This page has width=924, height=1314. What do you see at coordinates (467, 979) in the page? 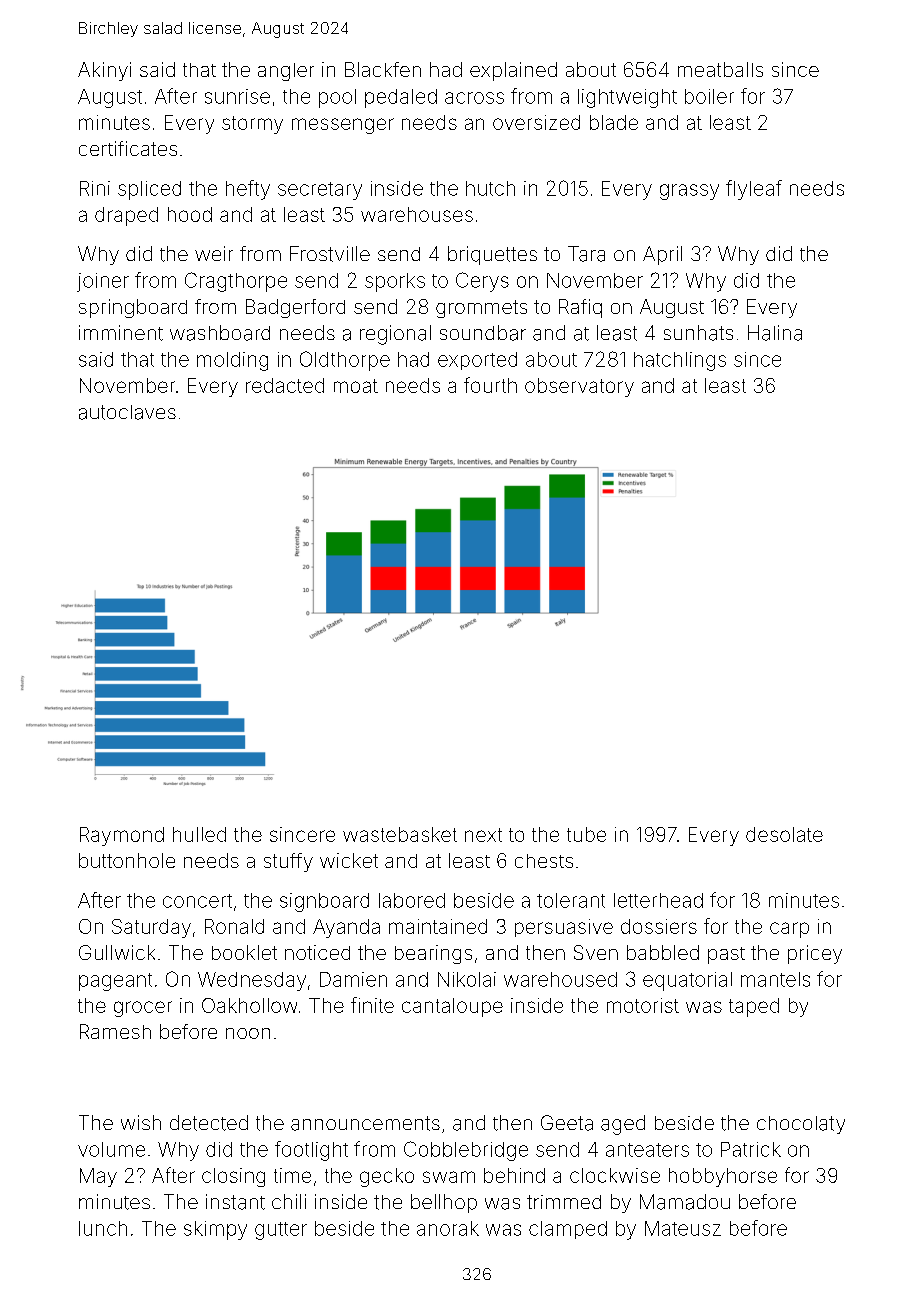
I see `Nikolai` at bounding box center [467, 979].
